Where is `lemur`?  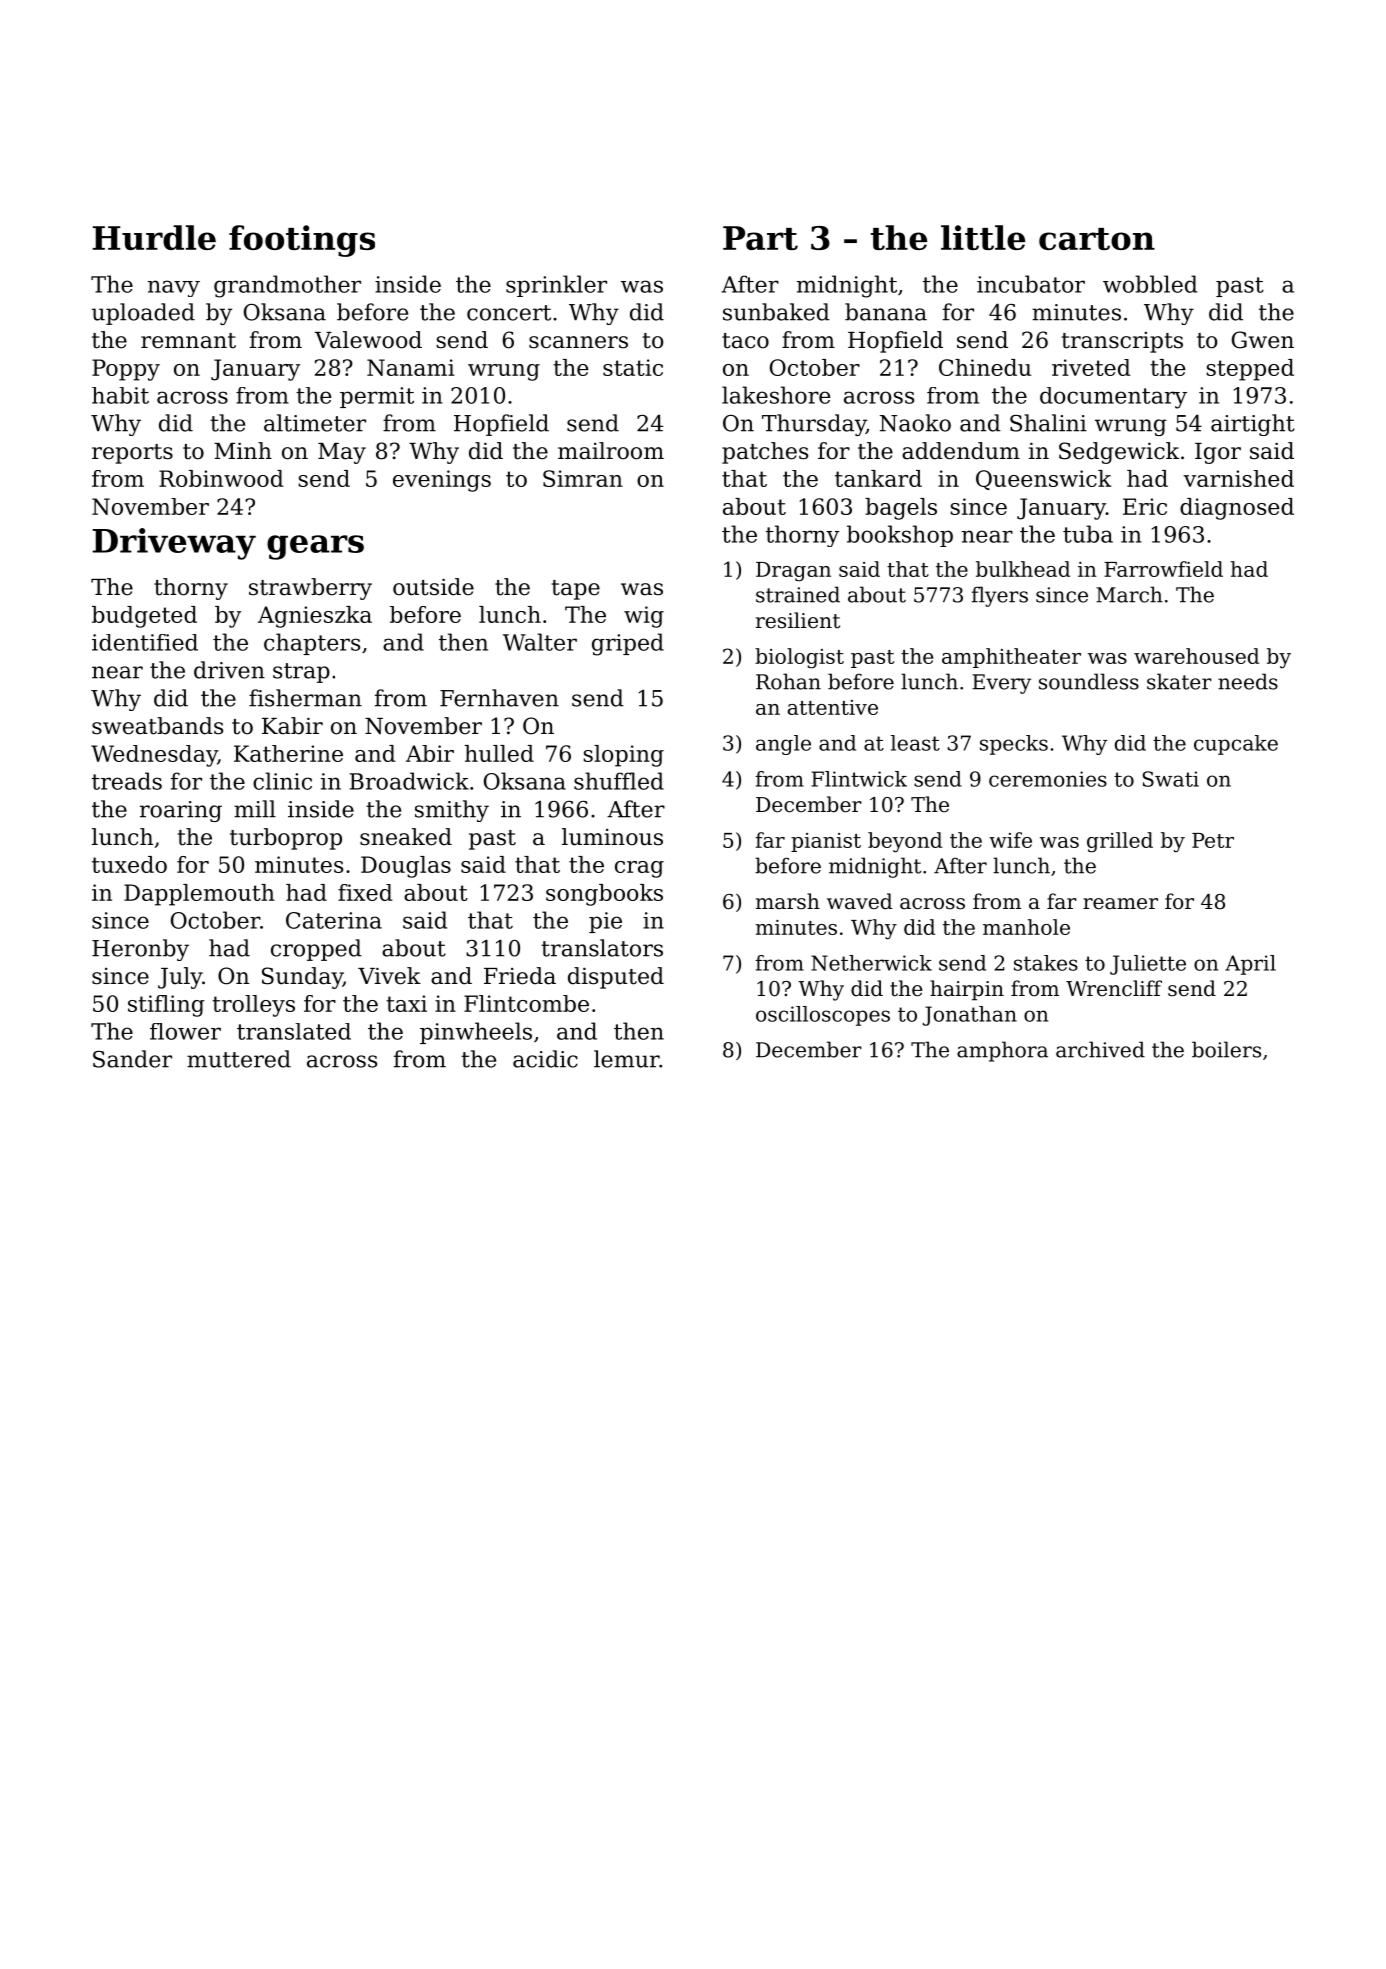
lemur is located at coordinates (626, 1059).
